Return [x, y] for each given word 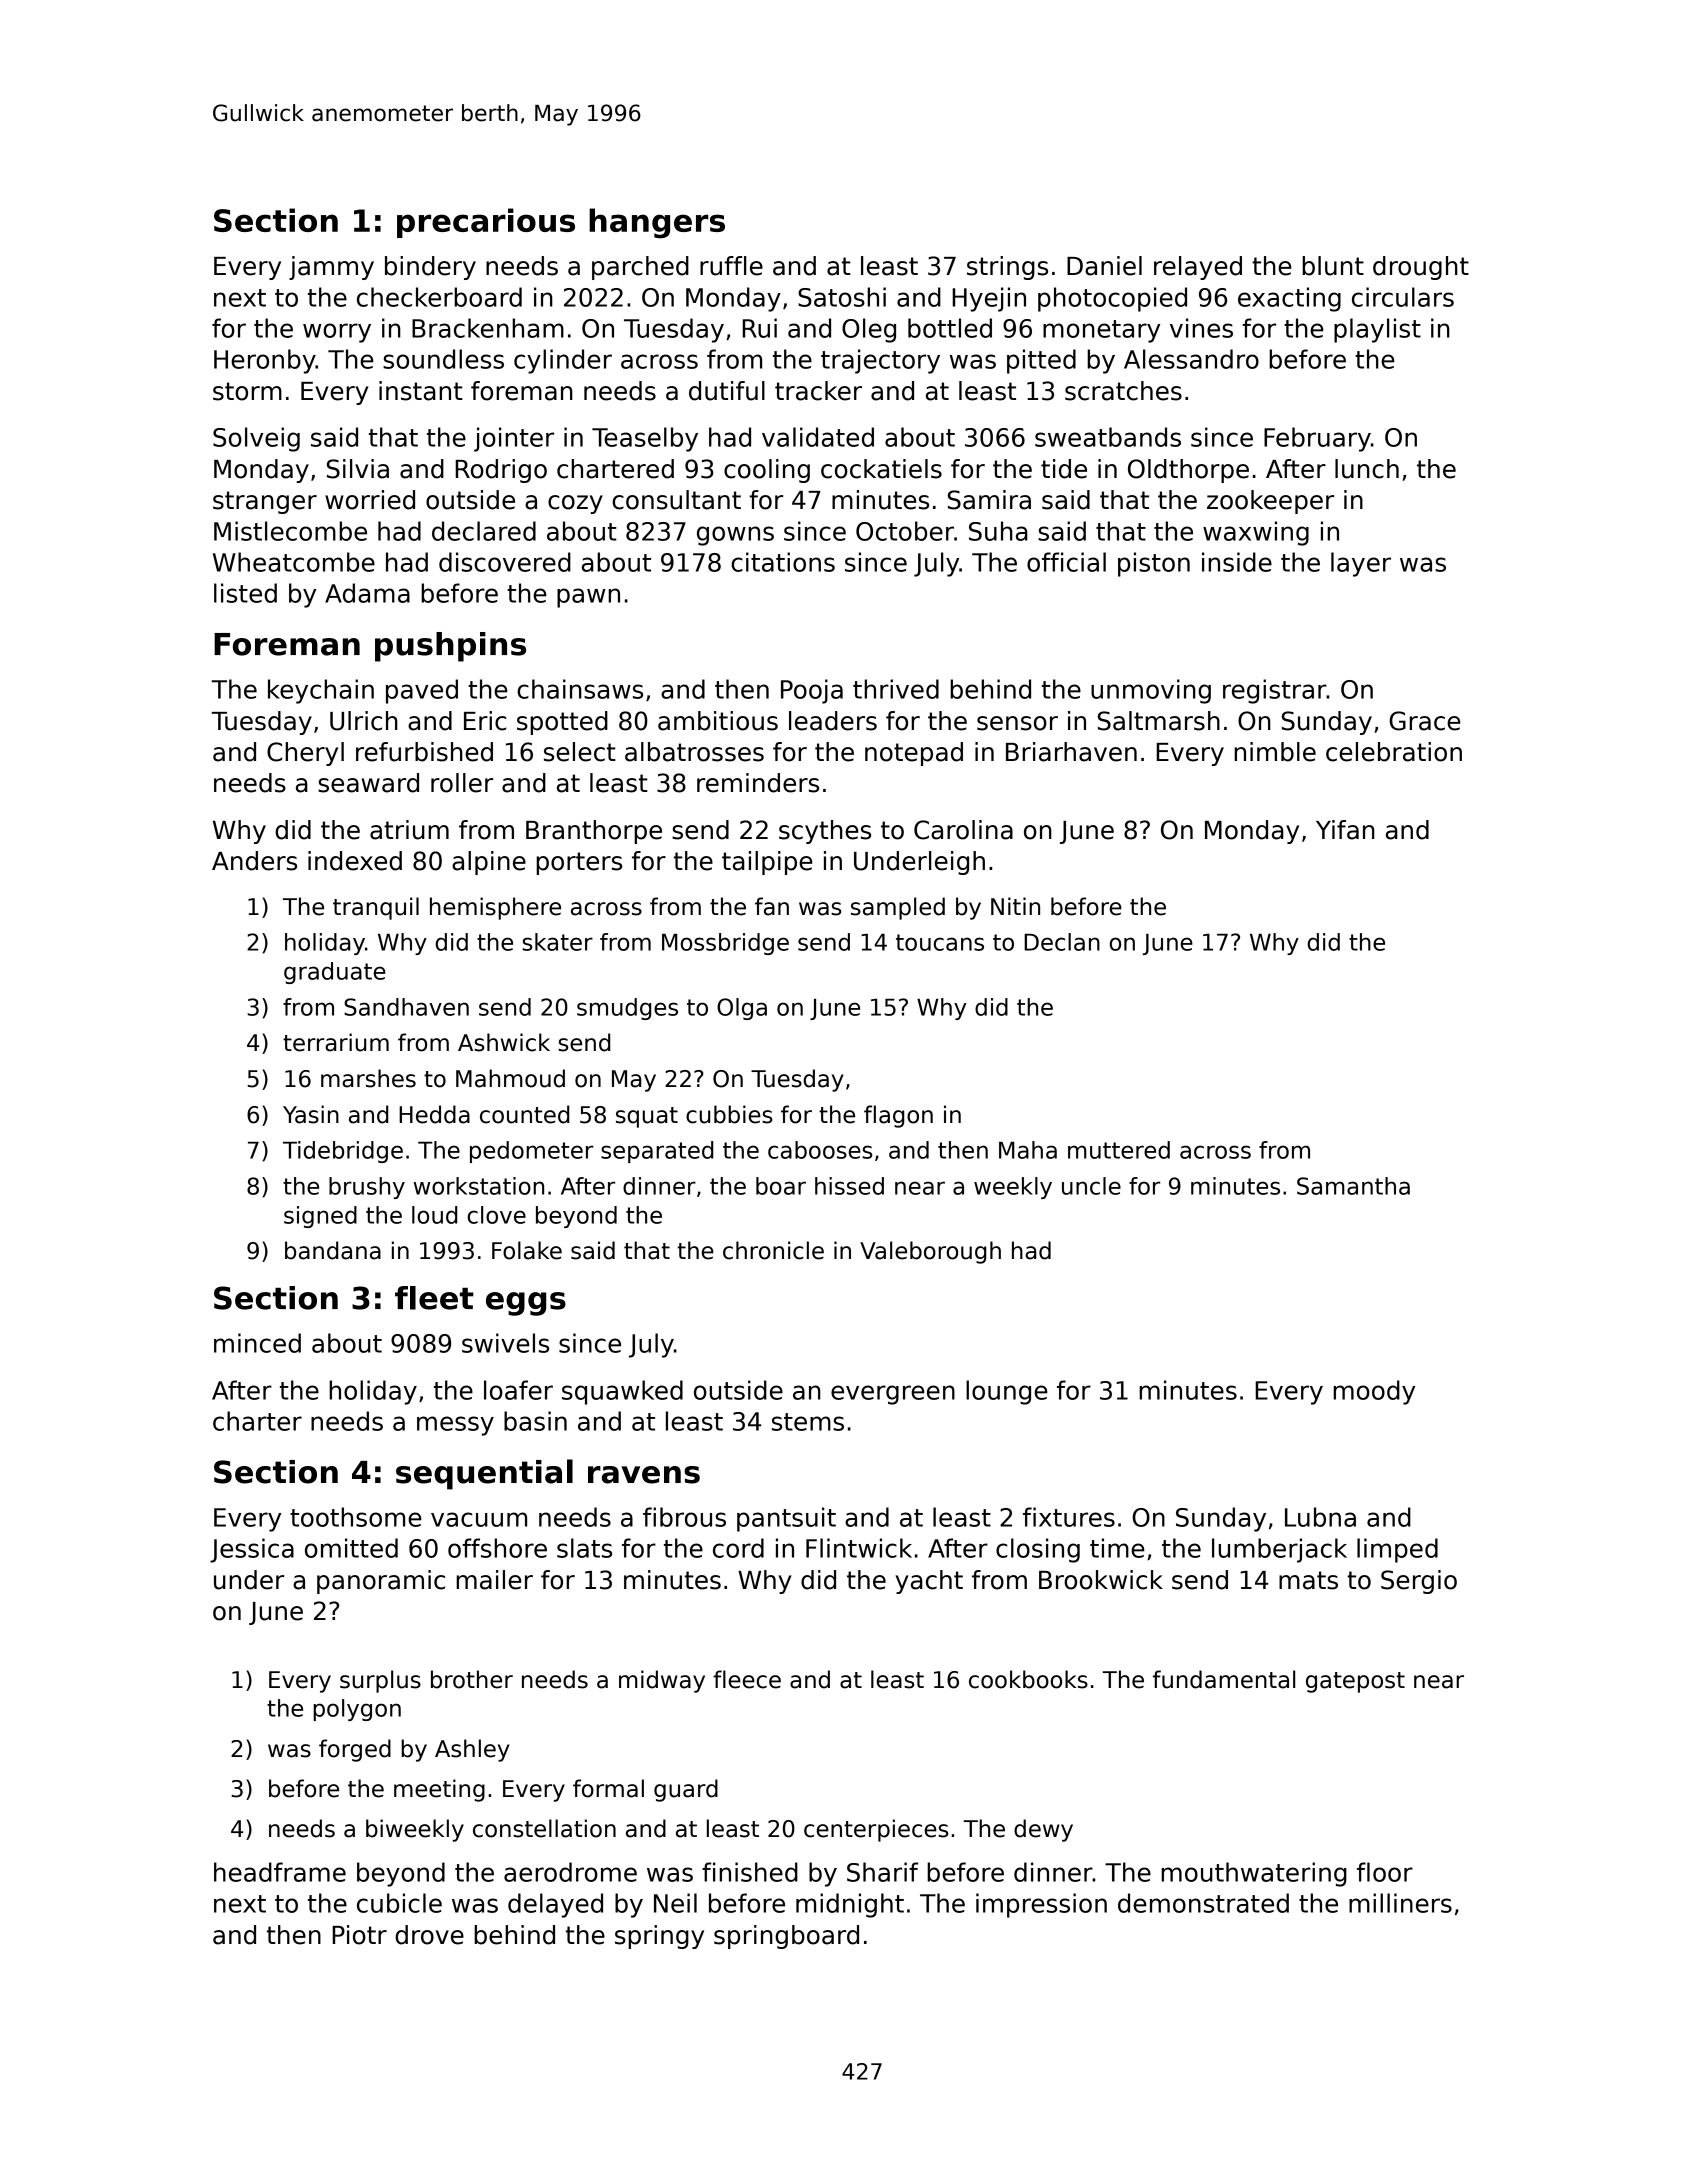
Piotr [359, 1935]
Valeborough [930, 1252]
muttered [1119, 1150]
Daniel [1104, 266]
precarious [486, 223]
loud [434, 1215]
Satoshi [842, 297]
